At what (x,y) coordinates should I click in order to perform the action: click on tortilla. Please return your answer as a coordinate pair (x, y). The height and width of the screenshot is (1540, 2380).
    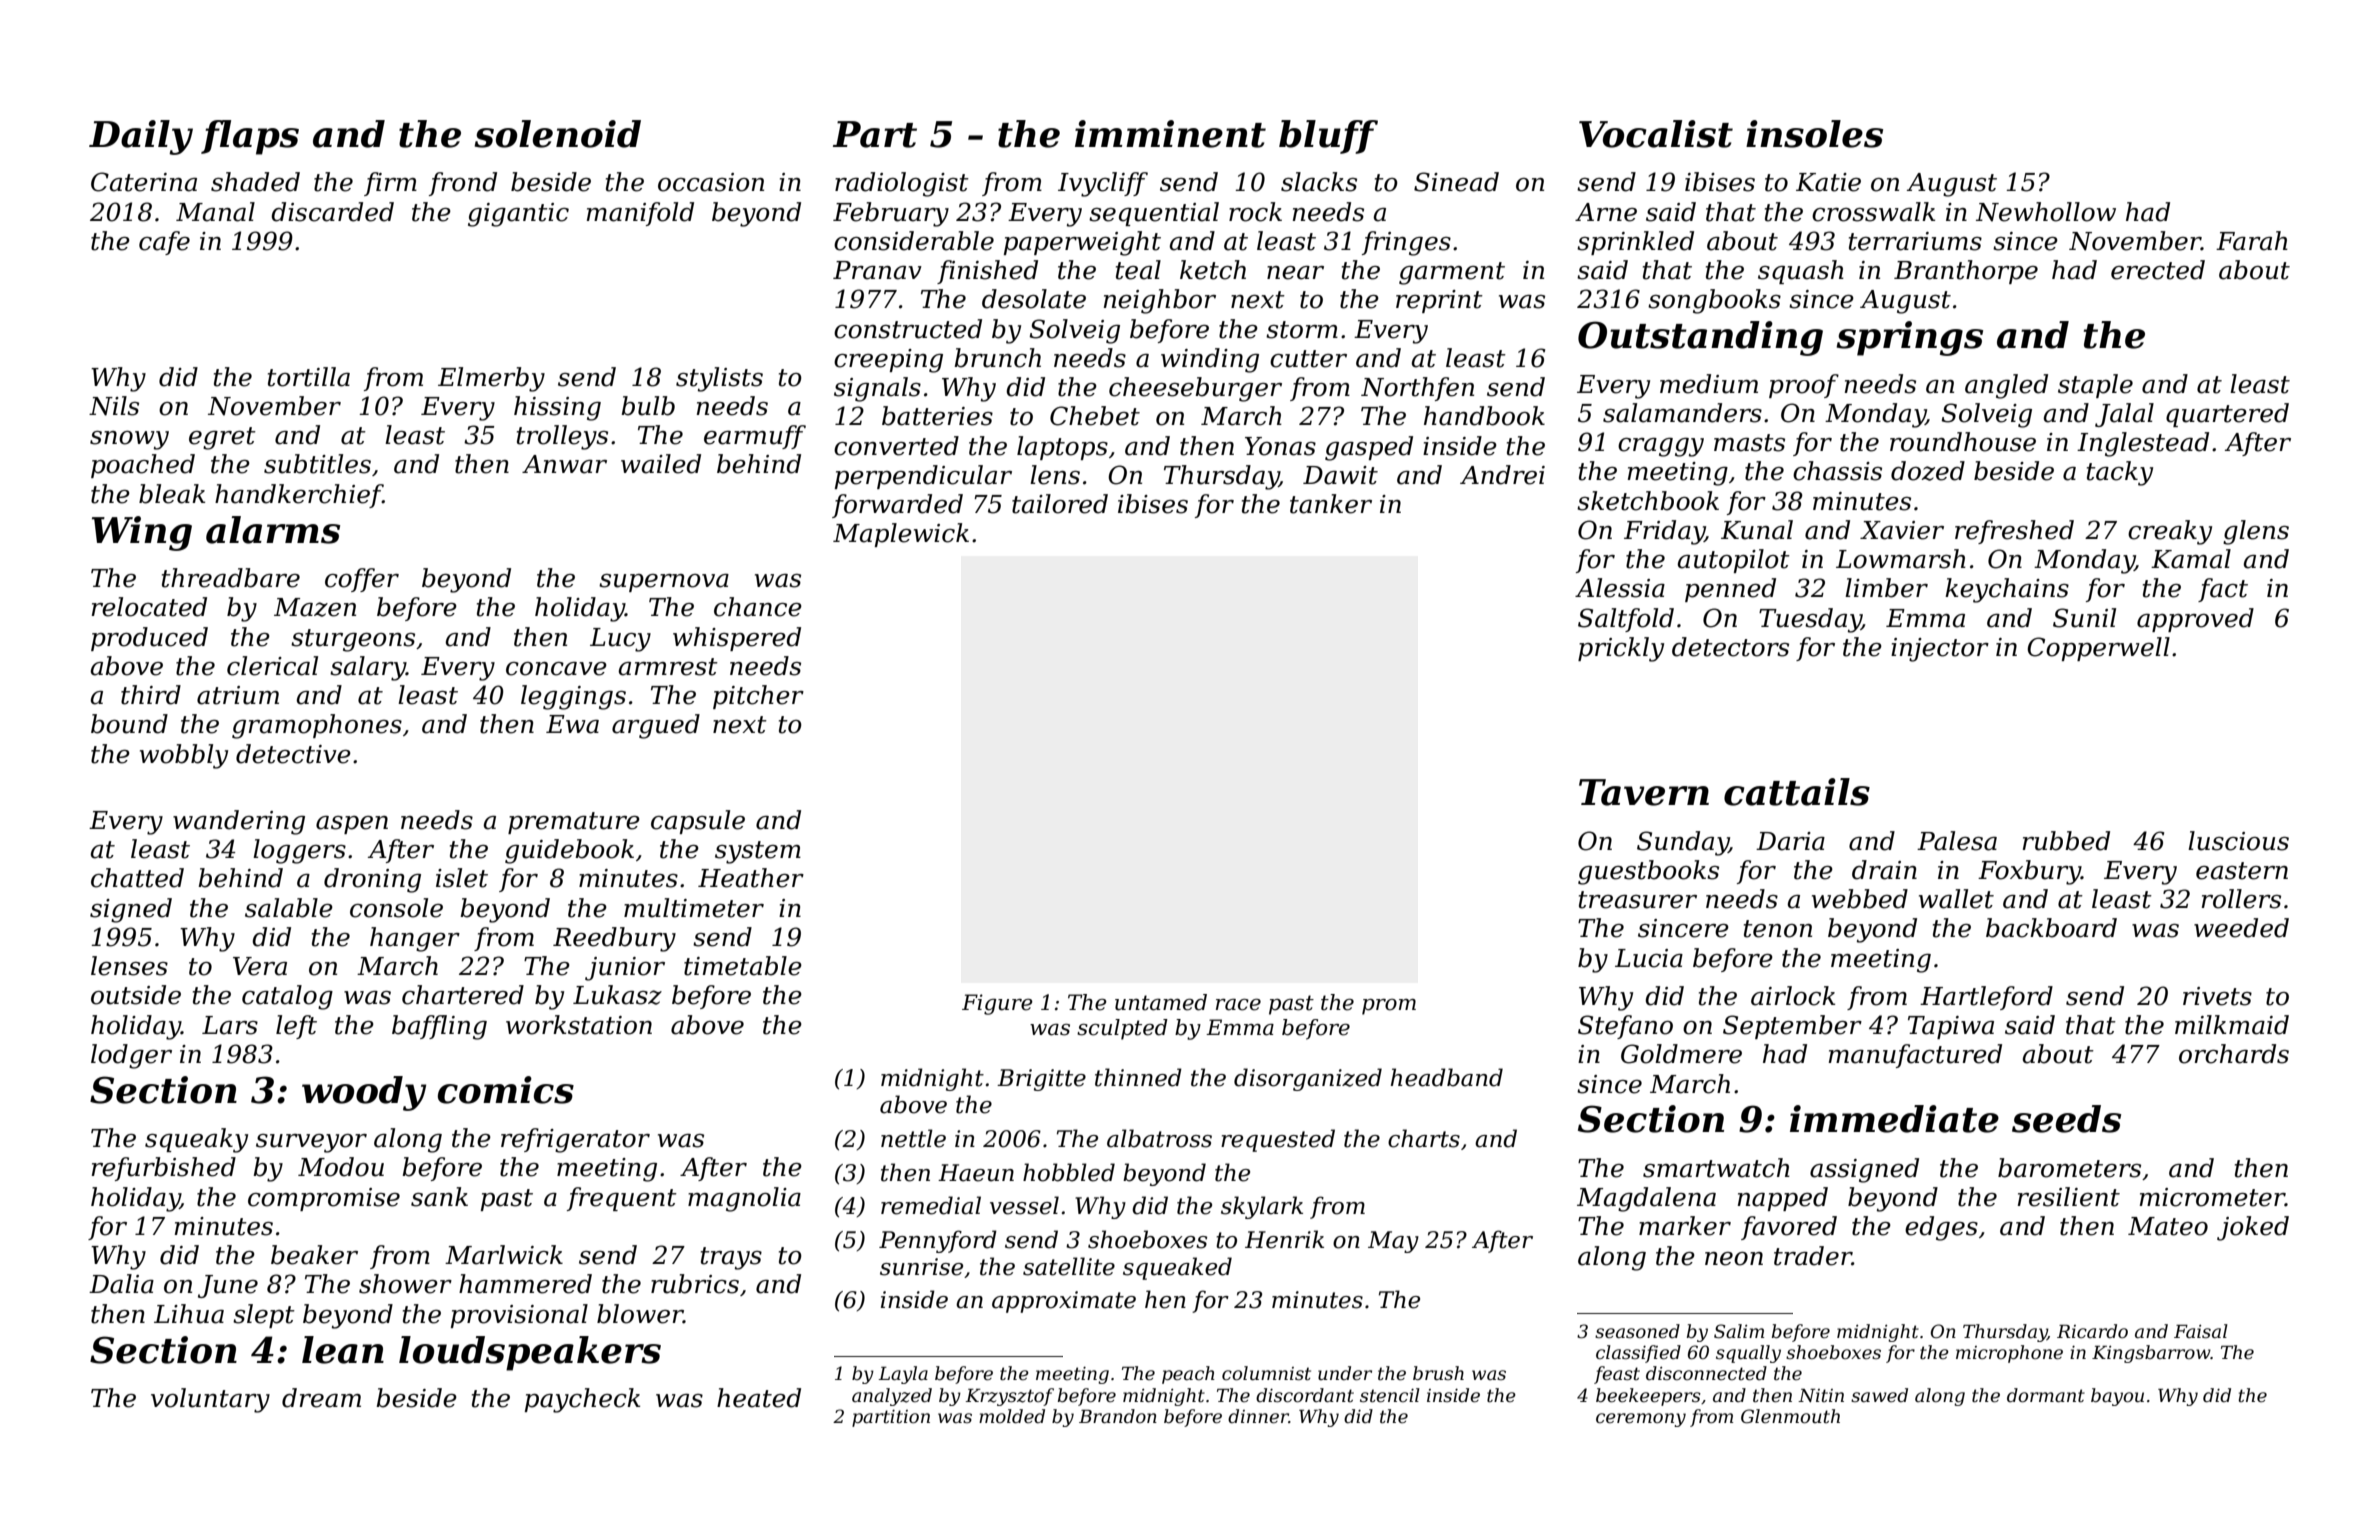
    Looking at the image, I should click on (309, 377).
